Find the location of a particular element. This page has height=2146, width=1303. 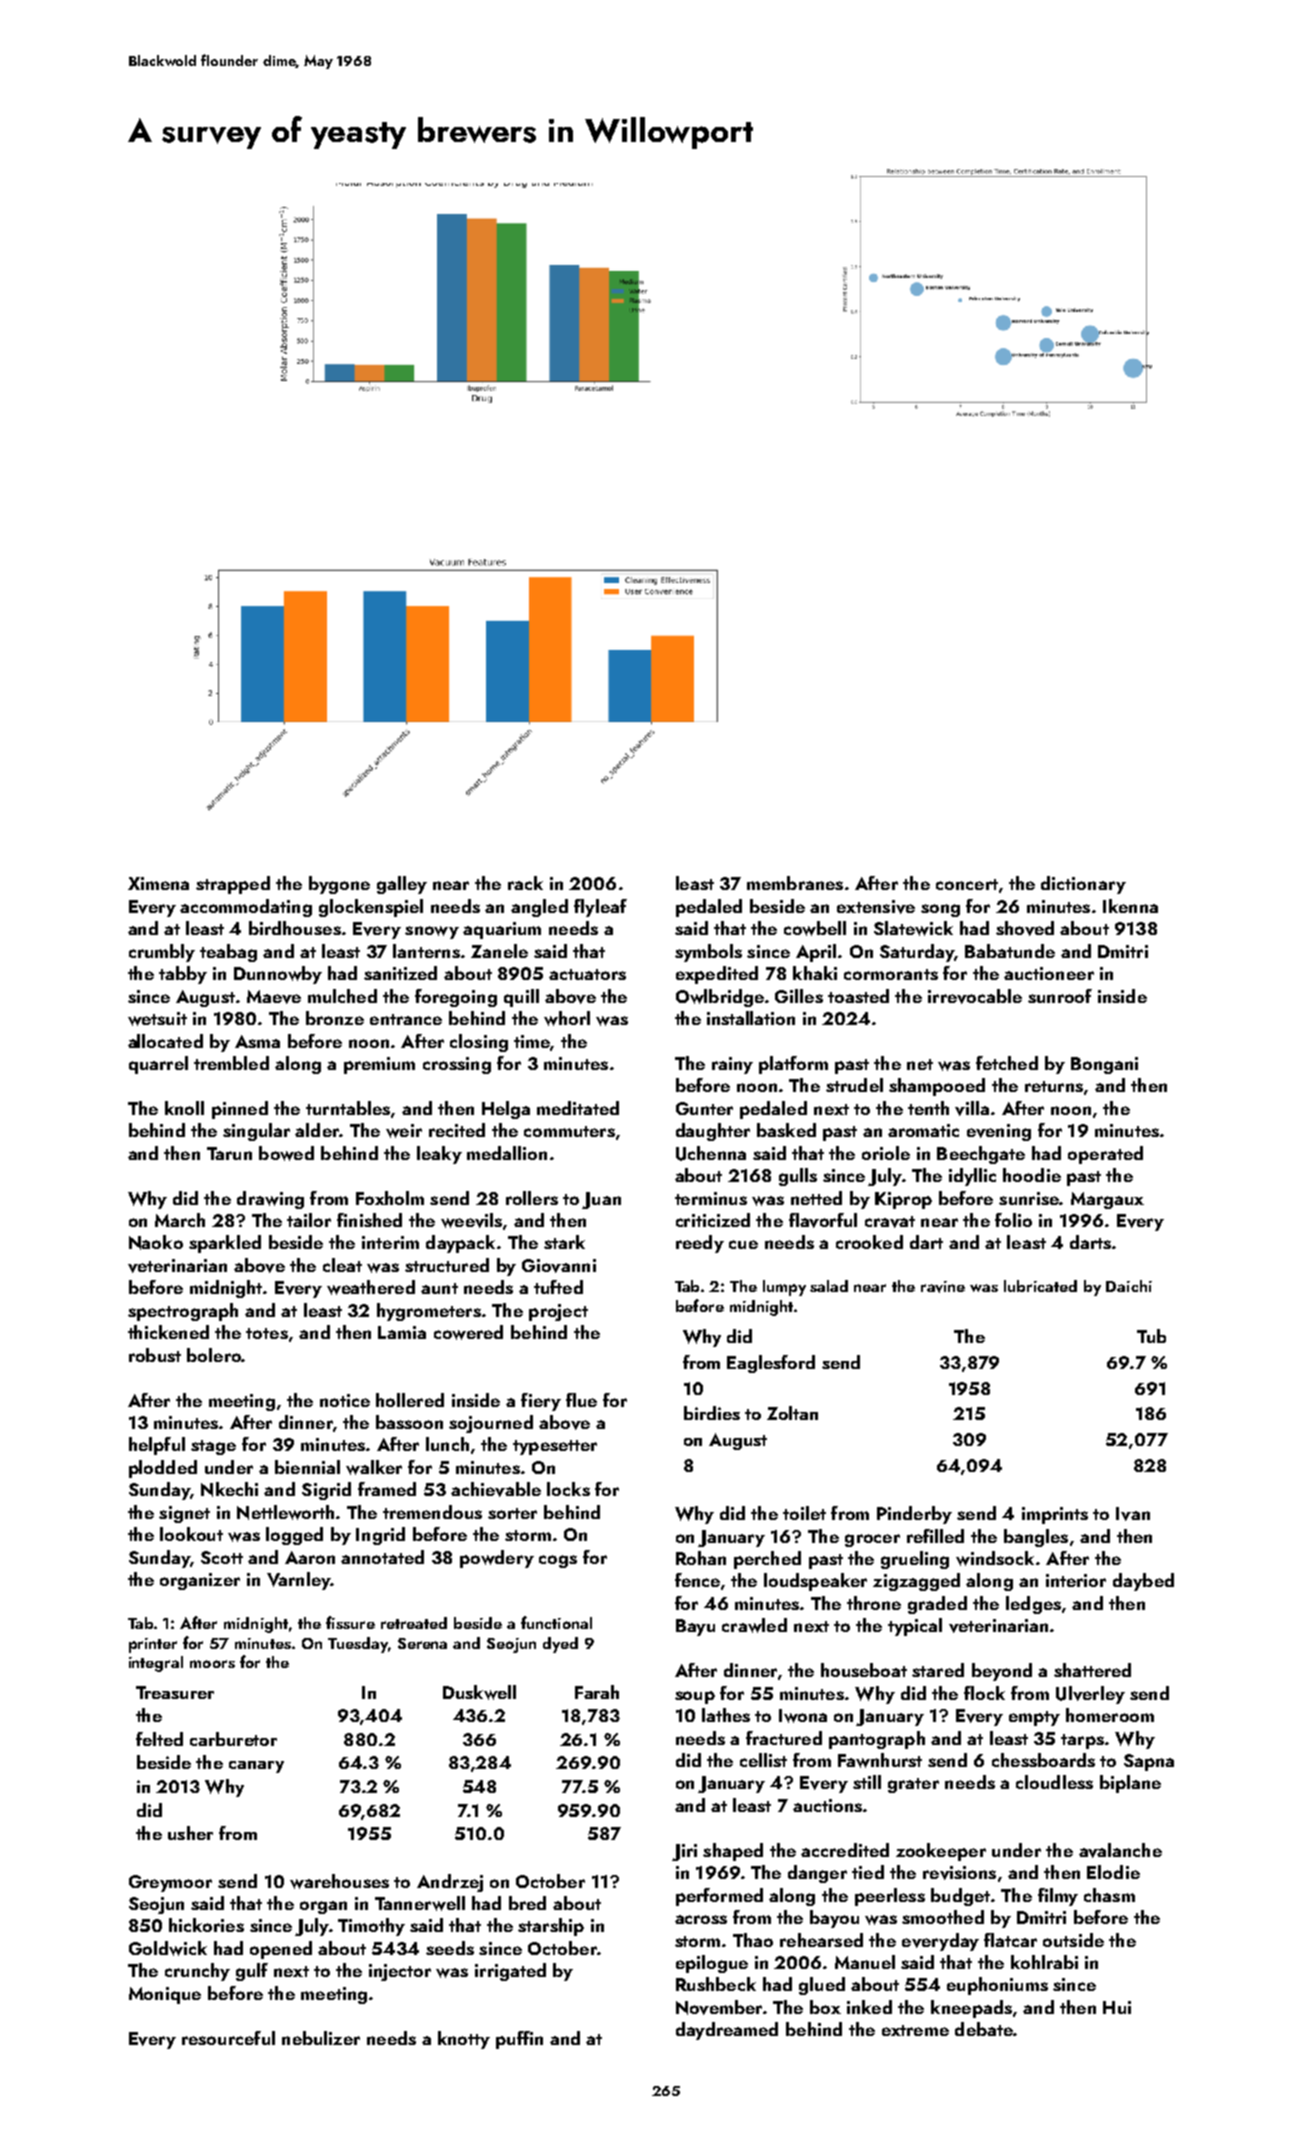

ravine is located at coordinates (943, 1287).
